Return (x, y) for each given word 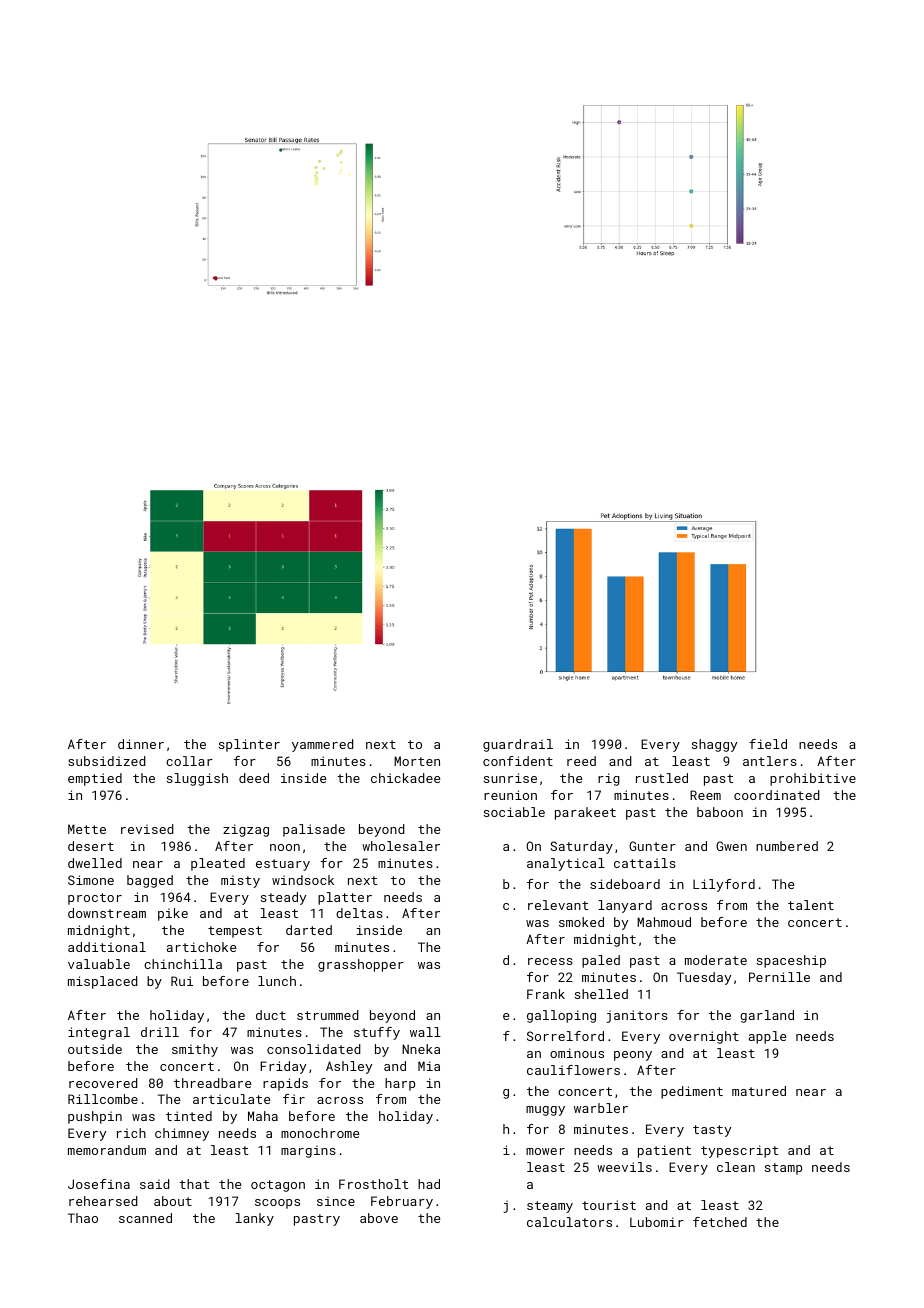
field (768, 744)
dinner (141, 744)
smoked (581, 922)
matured (759, 1091)
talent (811, 905)
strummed (328, 1015)
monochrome (320, 1133)
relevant (558, 905)
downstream (107, 913)
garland (767, 1016)
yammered (323, 745)
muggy (545, 1111)
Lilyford (724, 885)
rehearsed (103, 1201)
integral (99, 1033)
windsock (303, 880)
